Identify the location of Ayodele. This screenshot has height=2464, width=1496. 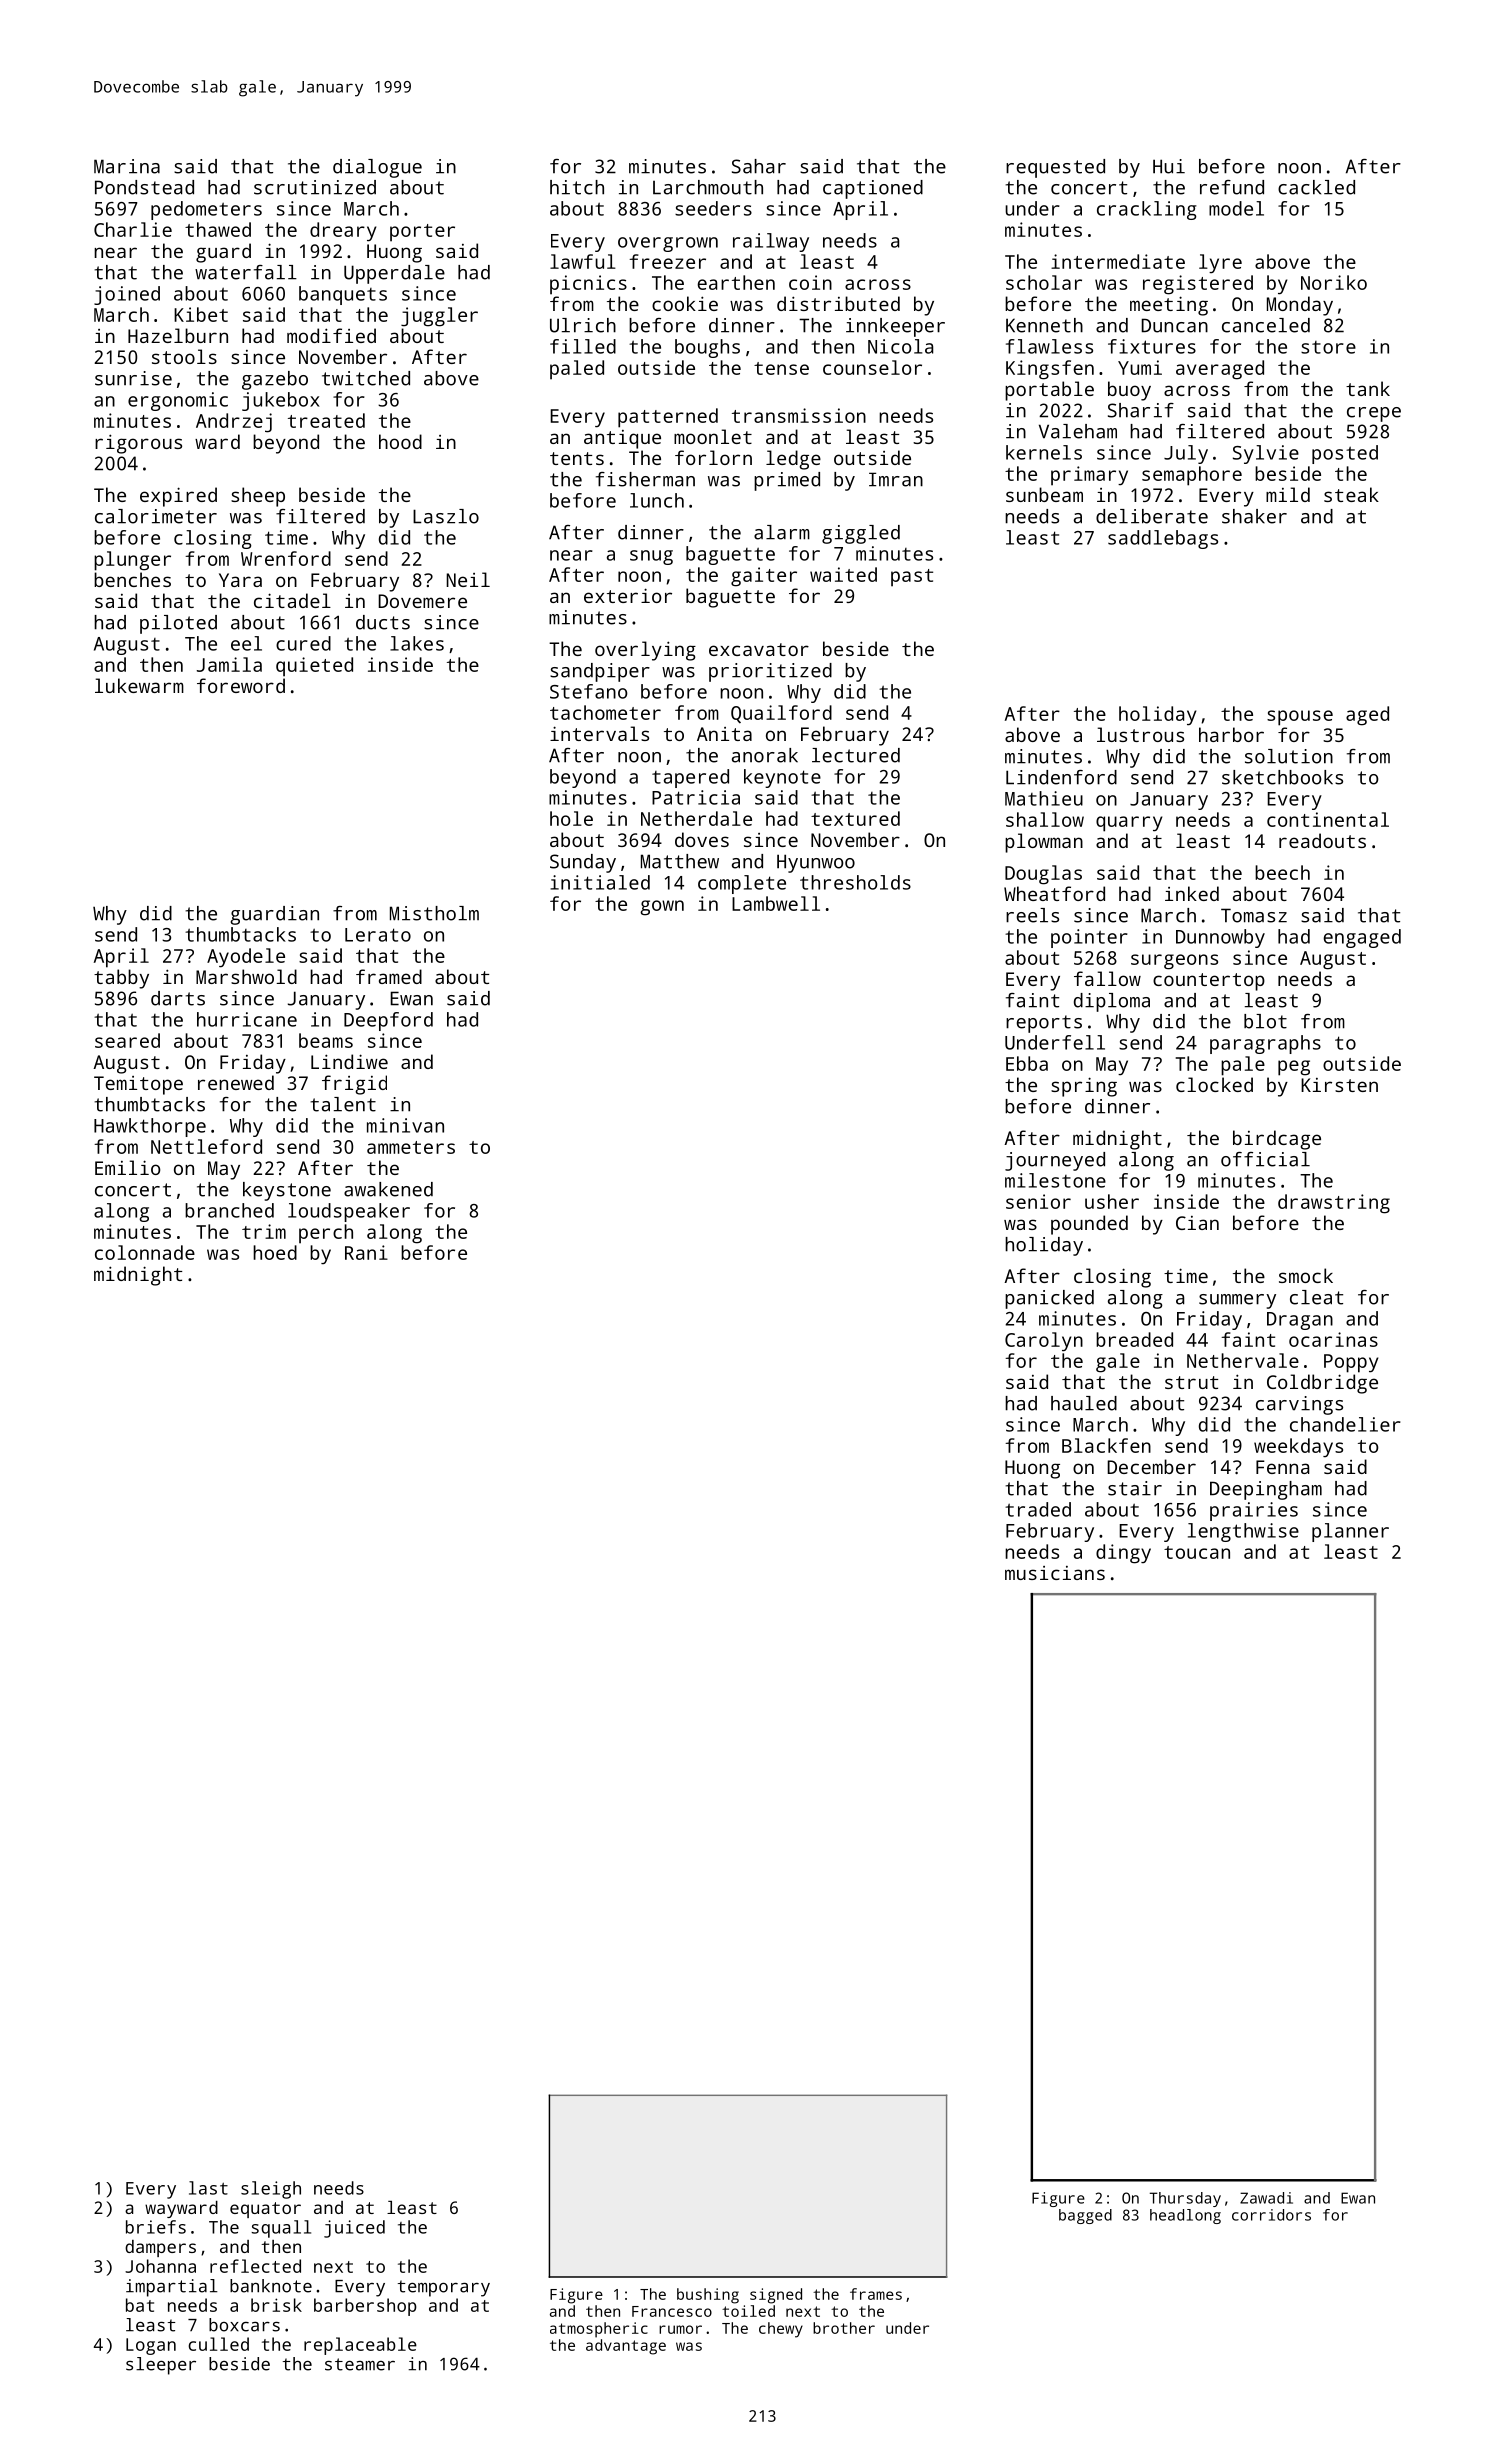
(246, 958).
